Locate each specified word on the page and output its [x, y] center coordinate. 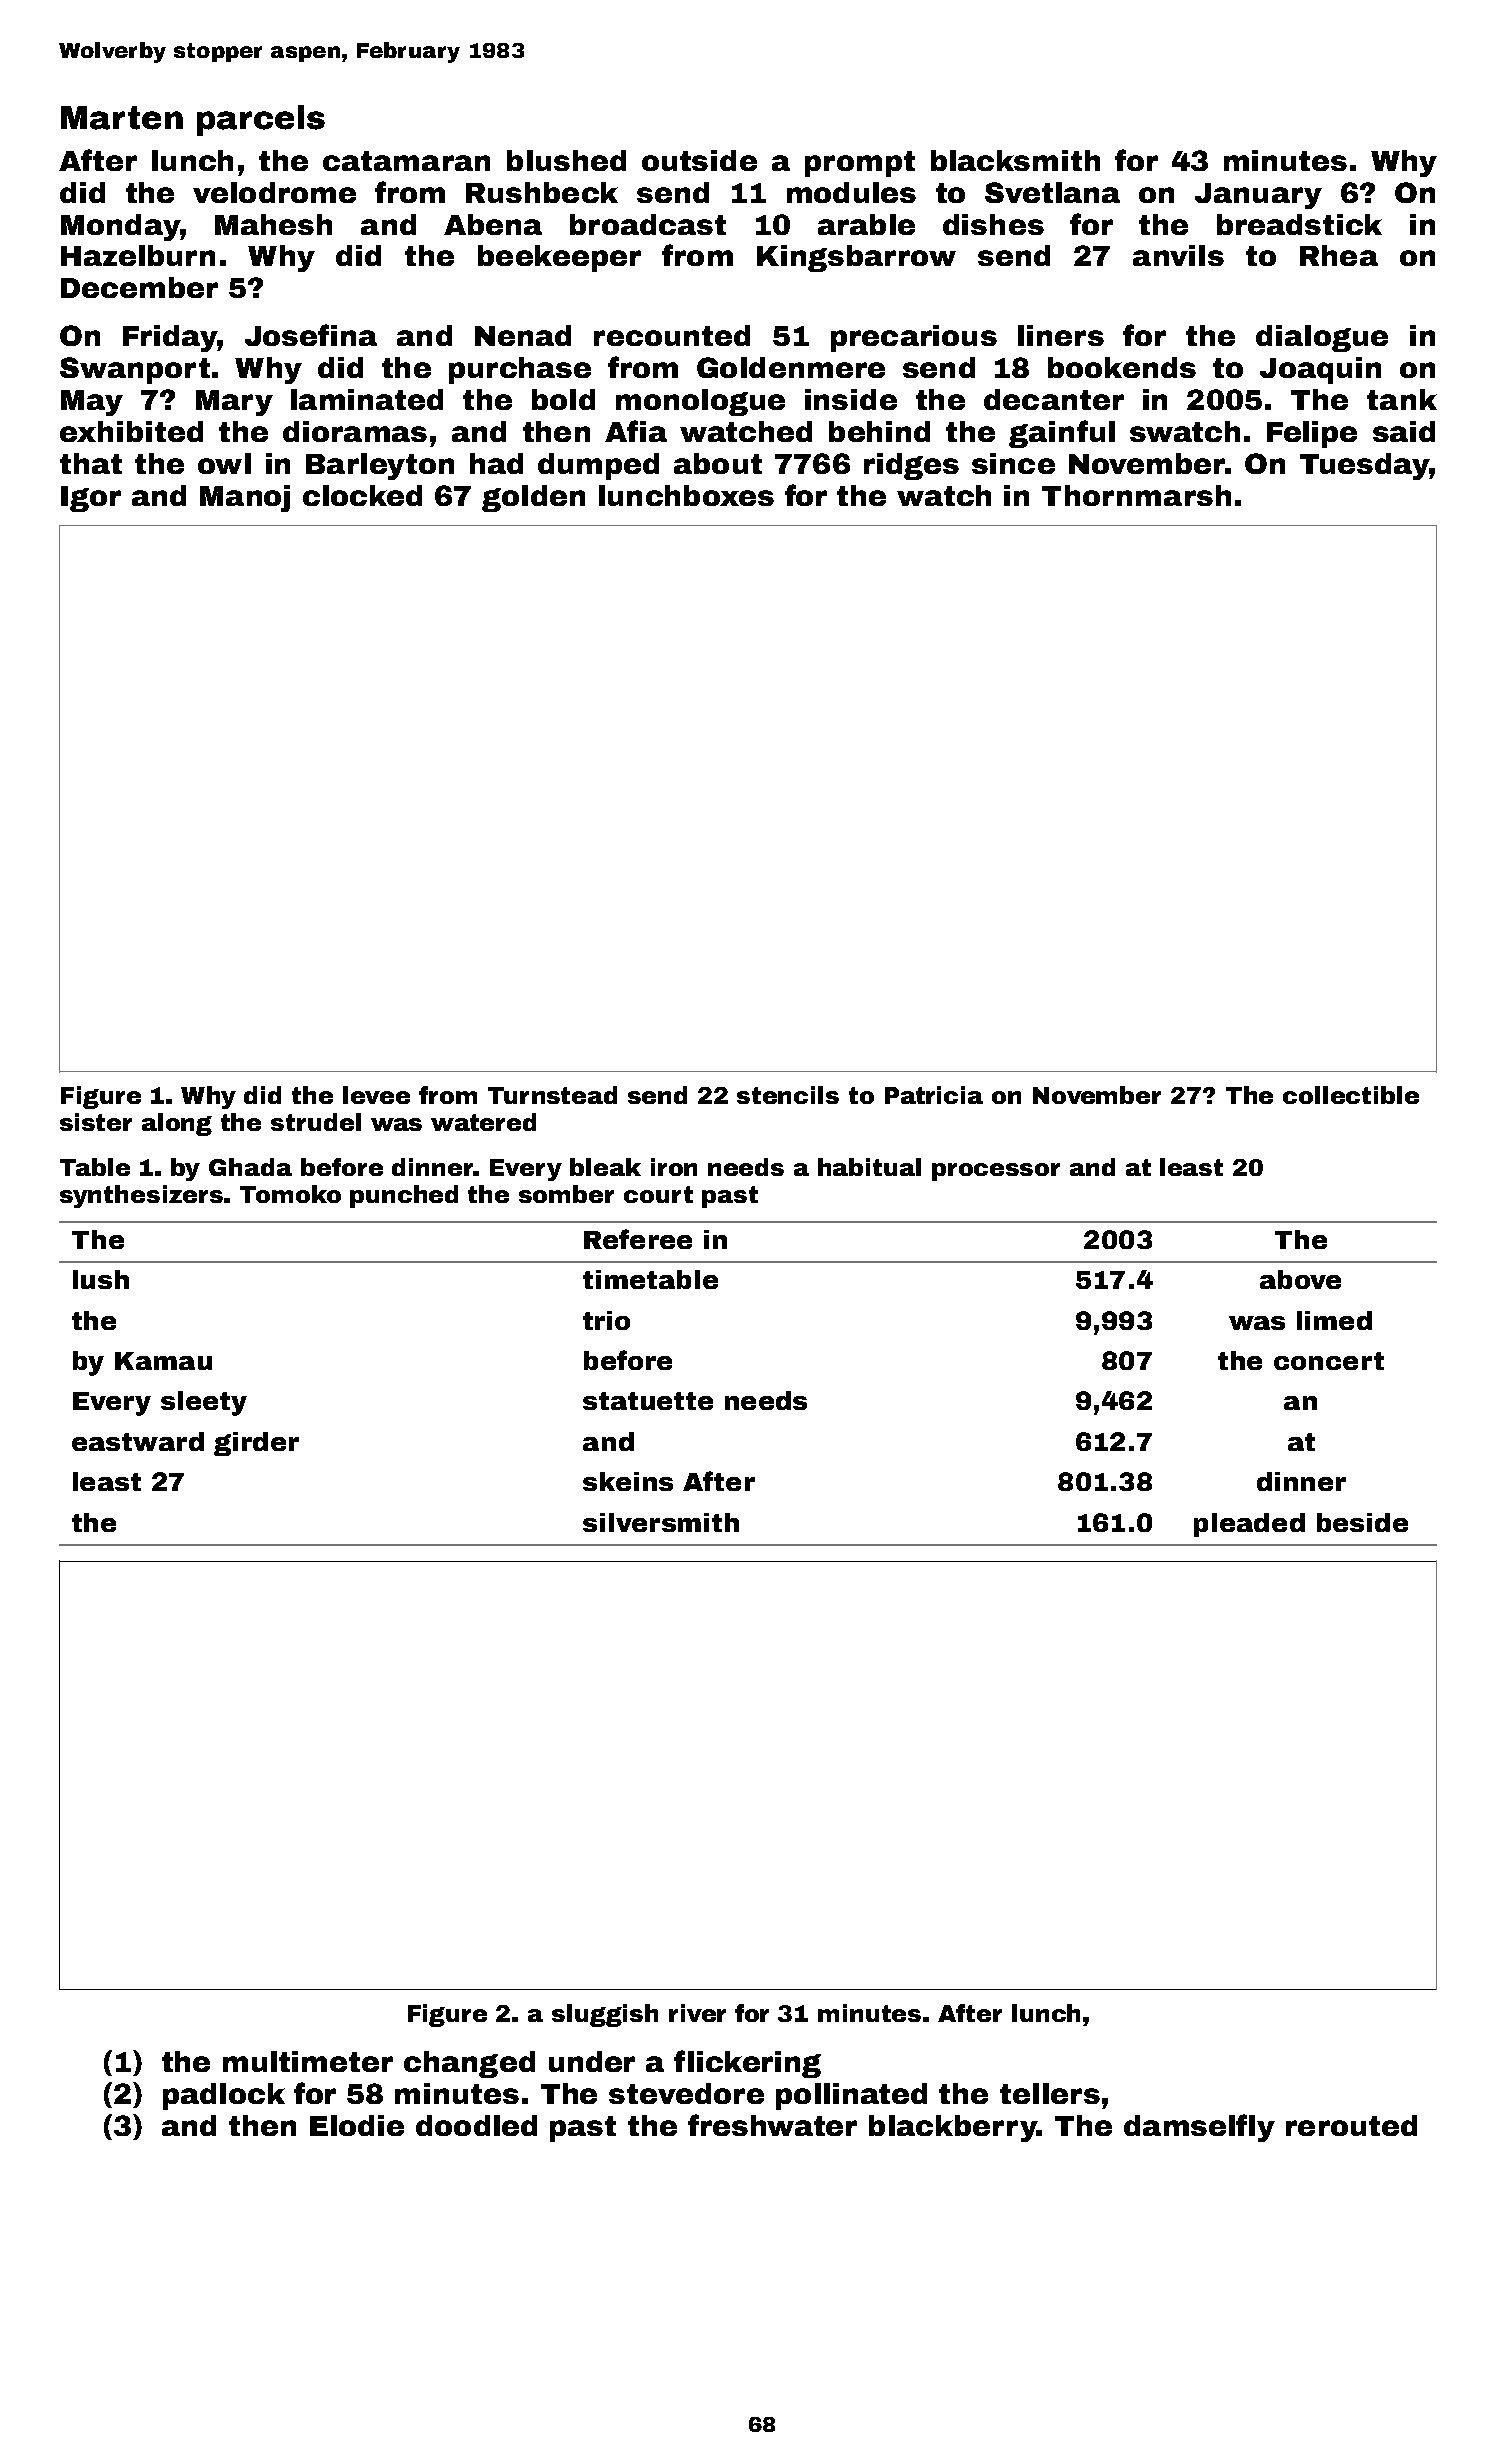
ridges [911, 466]
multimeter [308, 2061]
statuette [648, 1401]
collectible [1351, 1095]
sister [96, 1122]
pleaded [1249, 1525]
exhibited [131, 431]
